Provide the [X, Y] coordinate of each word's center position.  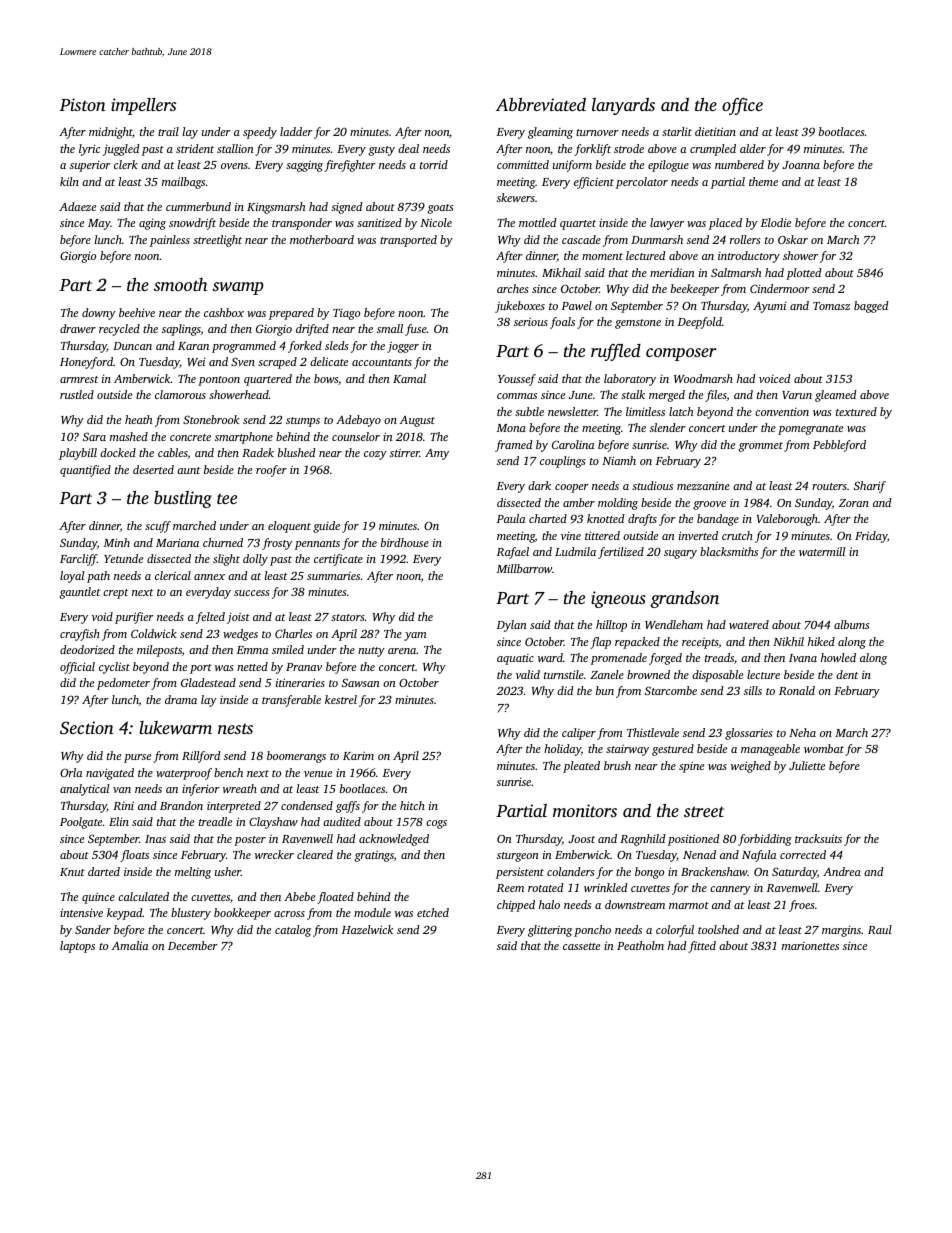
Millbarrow [524, 568]
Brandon [181, 805]
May [99, 224]
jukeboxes [520, 307]
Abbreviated [541, 104]
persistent [520, 873]
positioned [694, 840]
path [98, 577]
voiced [775, 378]
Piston [83, 104]
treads [719, 657]
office [742, 106]
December [193, 945]
